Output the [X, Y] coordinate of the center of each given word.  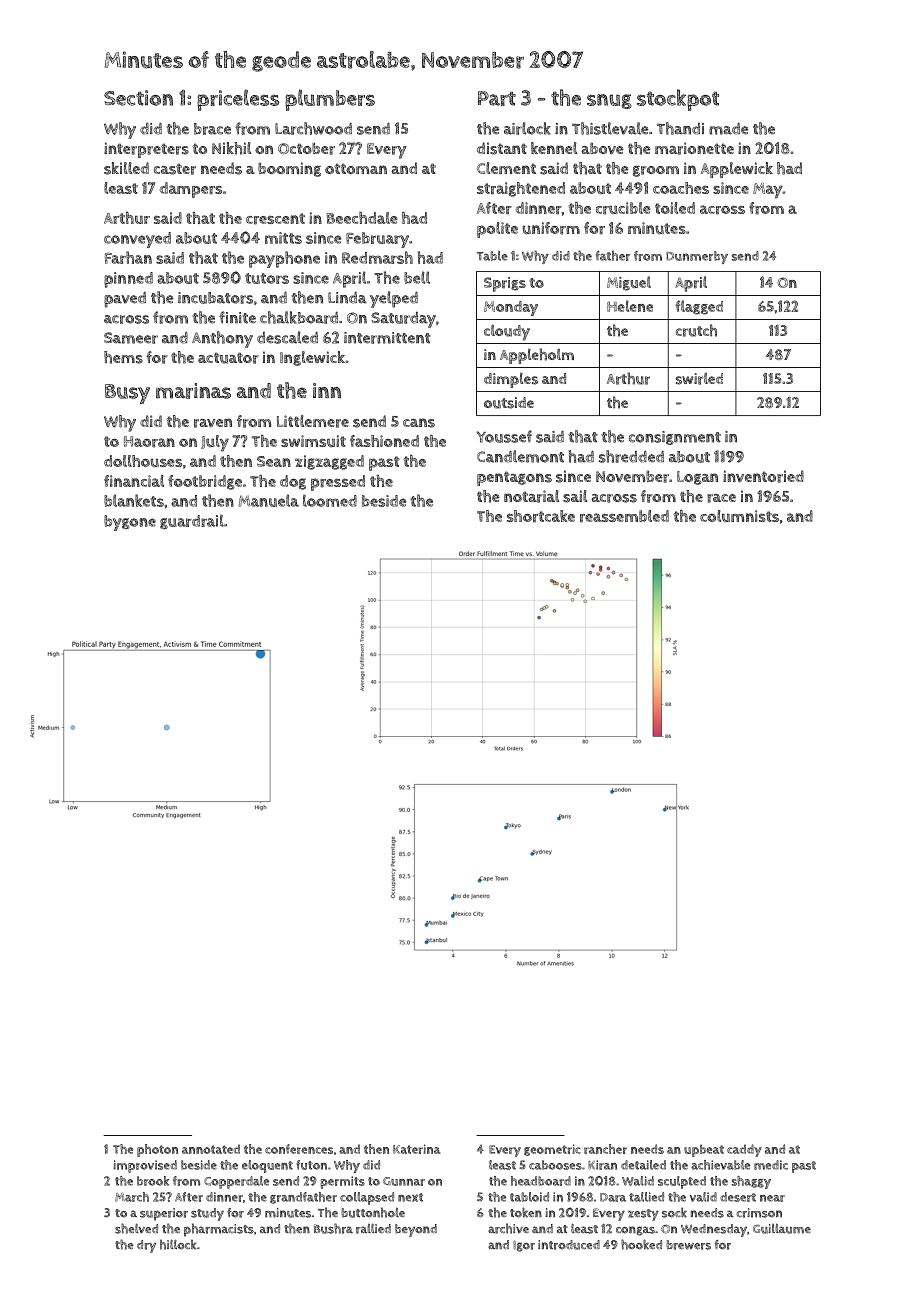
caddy [744, 1150]
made [729, 129]
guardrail [192, 521]
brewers [688, 1245]
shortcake [541, 516]
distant [502, 148]
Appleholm [537, 356]
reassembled [624, 516]
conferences [299, 1149]
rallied [373, 1228]
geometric [552, 1150]
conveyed [137, 240]
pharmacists [219, 1230]
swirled [699, 378]
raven [213, 423]
